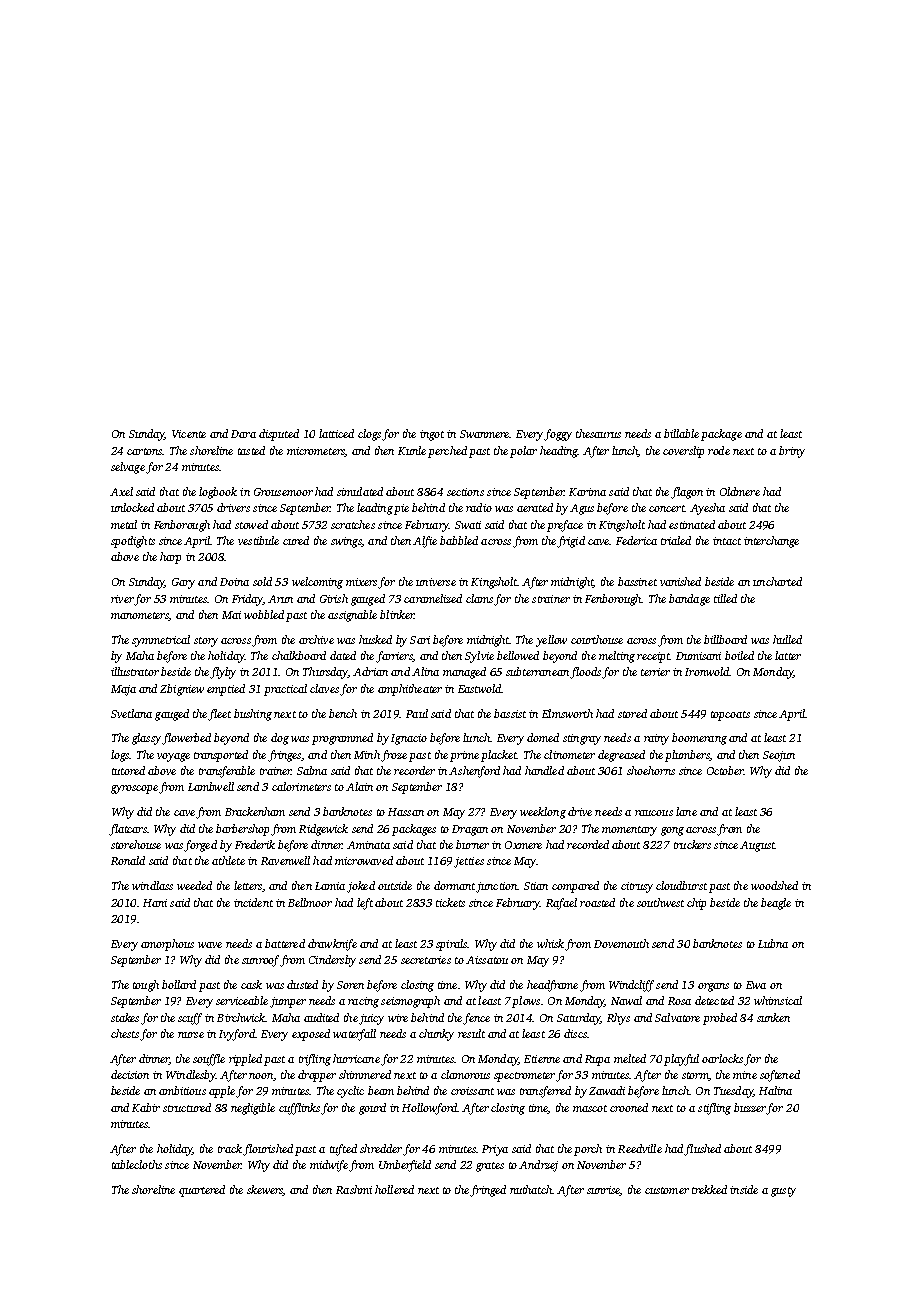 Image resolution: width=924 pixels, height=1308 pixels. What do you see at coordinates (451, 945) in the screenshot?
I see `spirals` at bounding box center [451, 945].
